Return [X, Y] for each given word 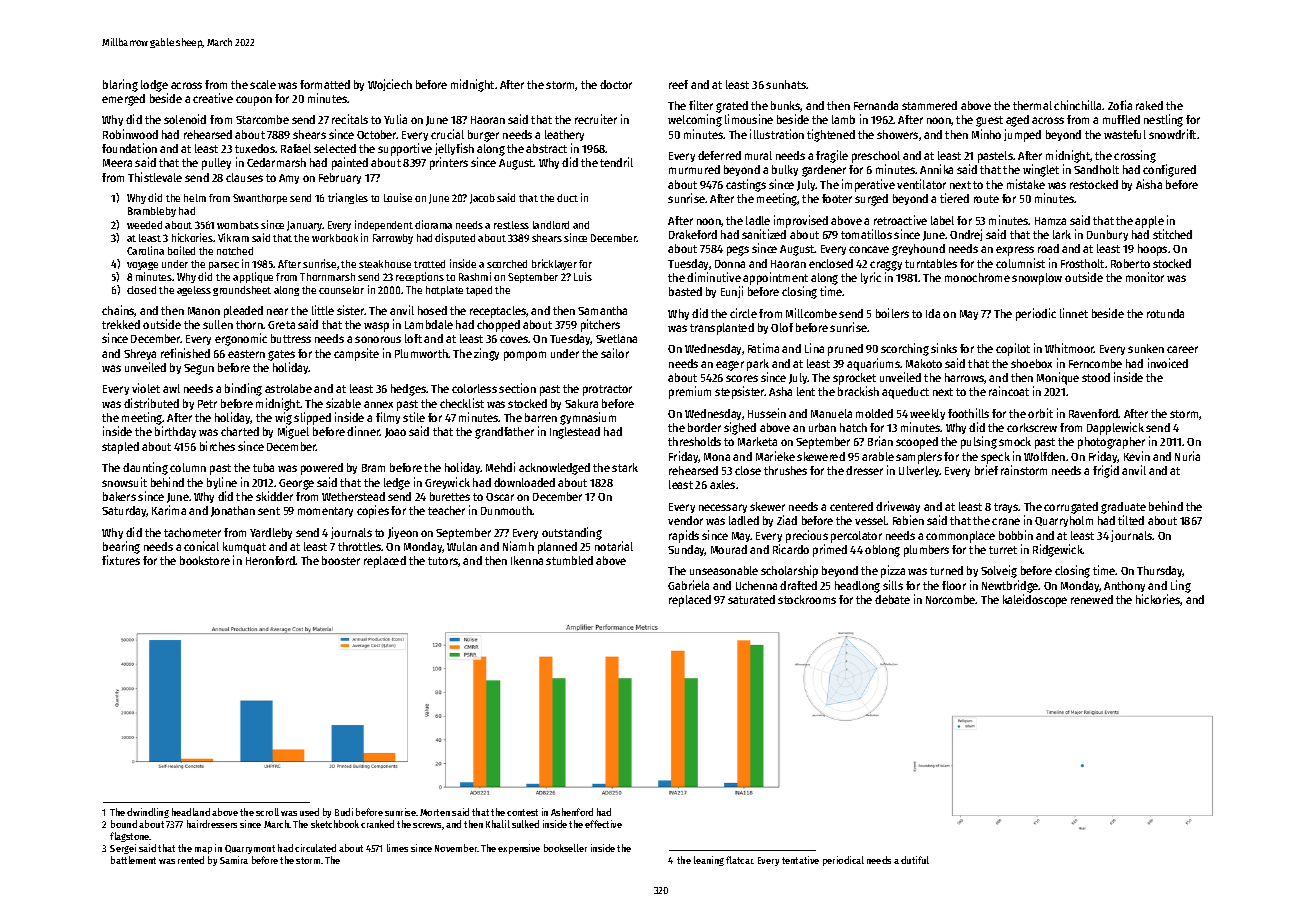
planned [557, 548]
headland [191, 812]
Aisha [1149, 184]
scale [263, 84]
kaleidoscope [1035, 600]
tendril [616, 162]
